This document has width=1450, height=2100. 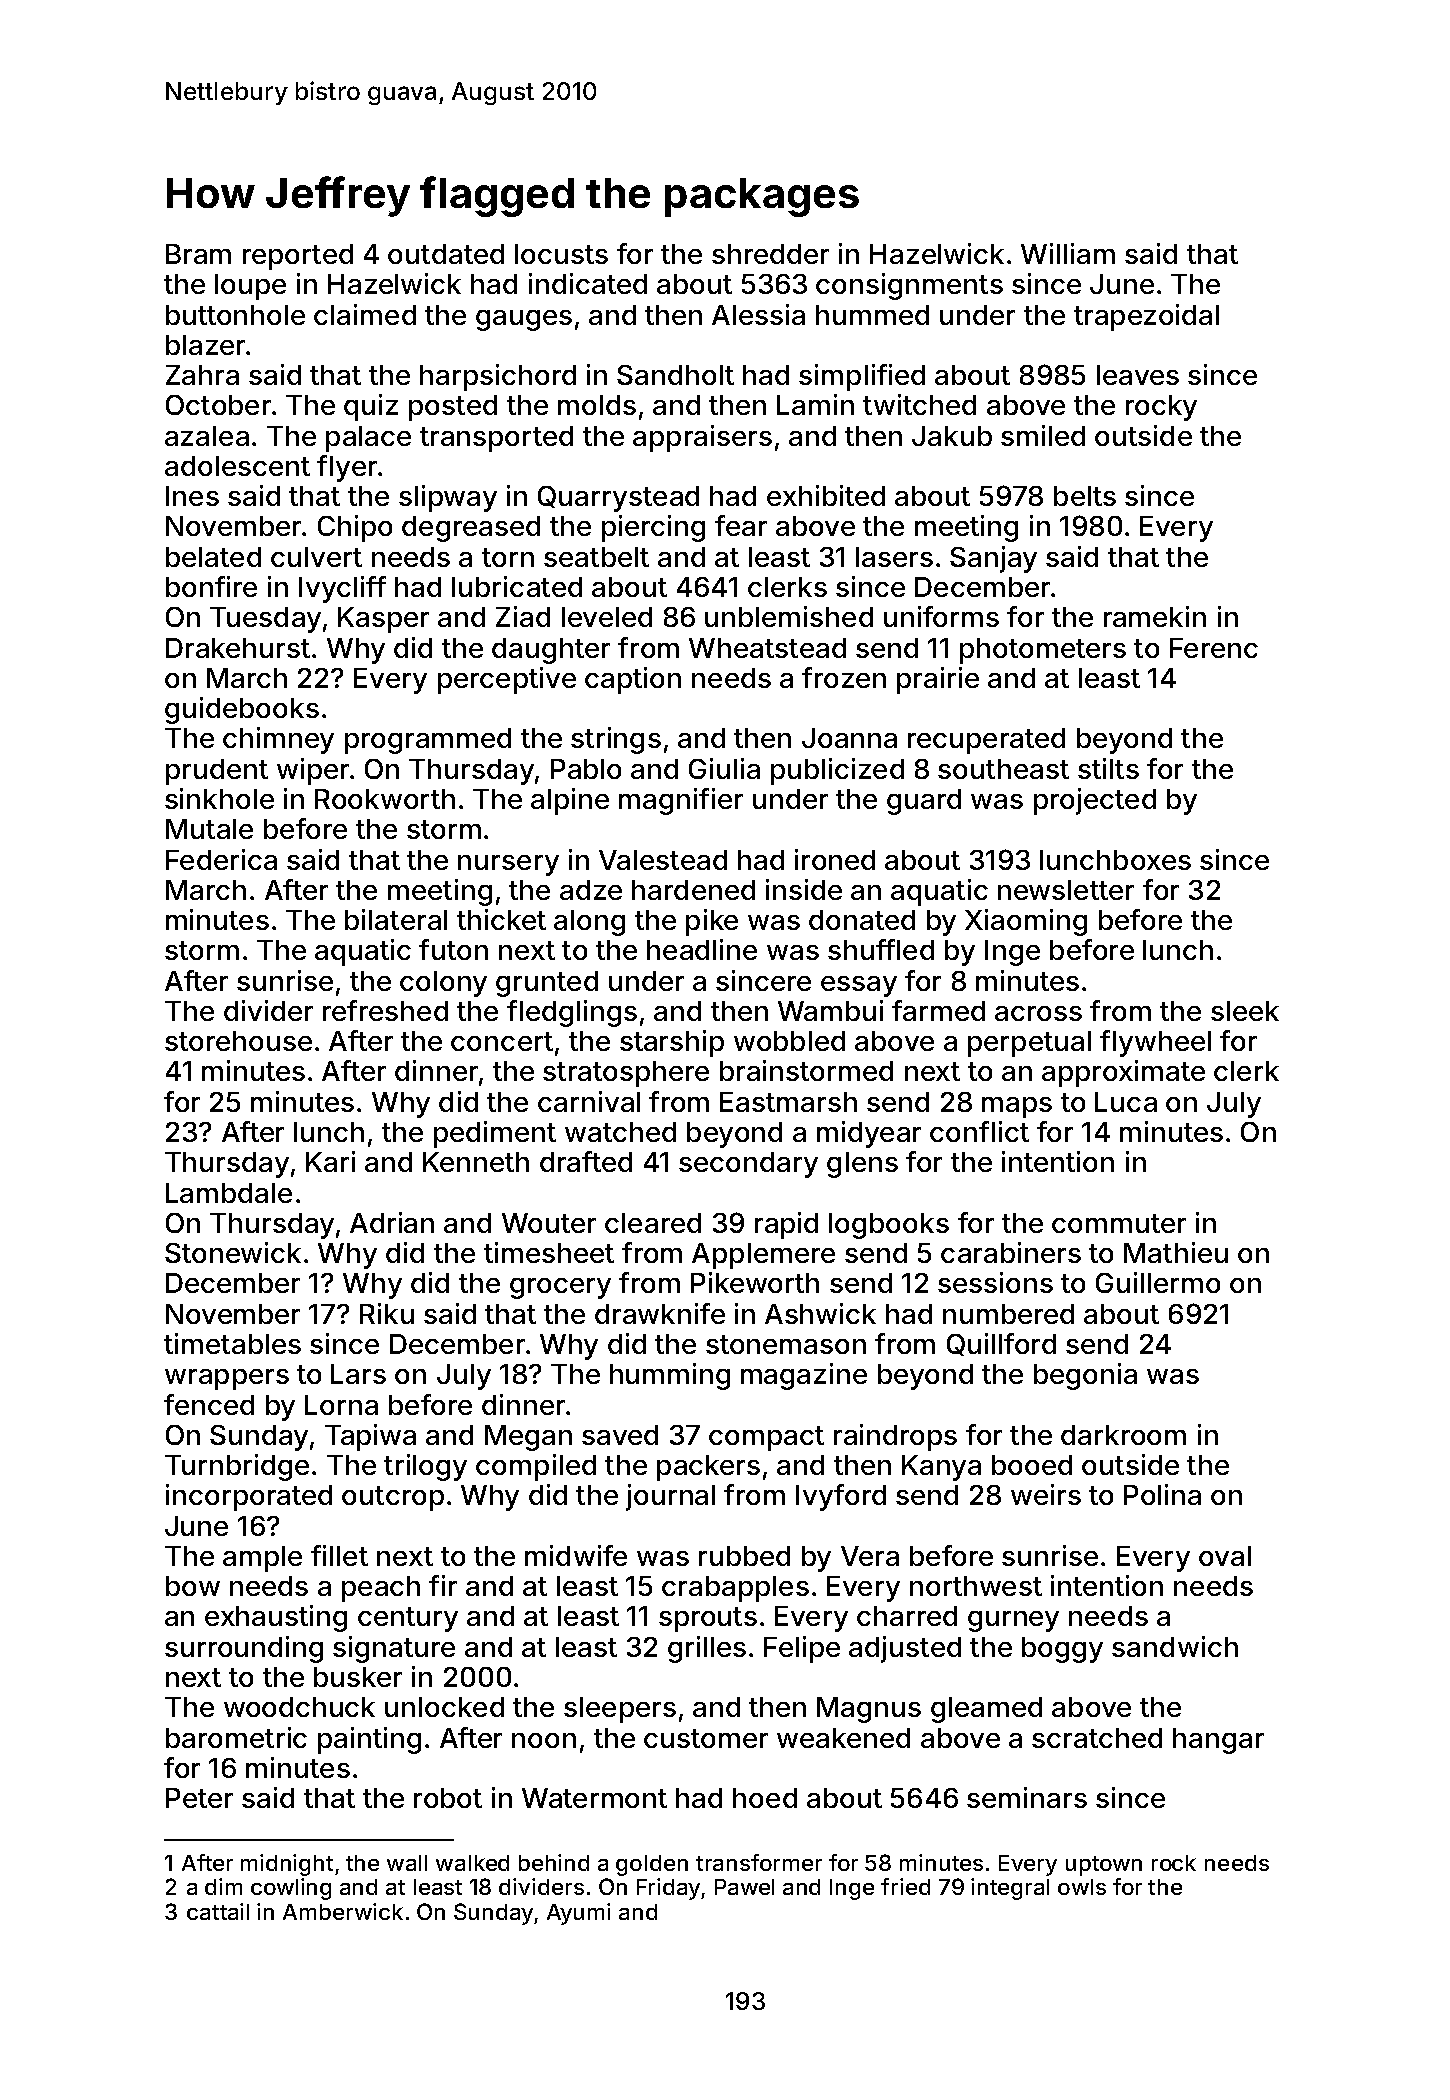 What do you see at coordinates (1046, 1494) in the document?
I see `weirs` at bounding box center [1046, 1494].
